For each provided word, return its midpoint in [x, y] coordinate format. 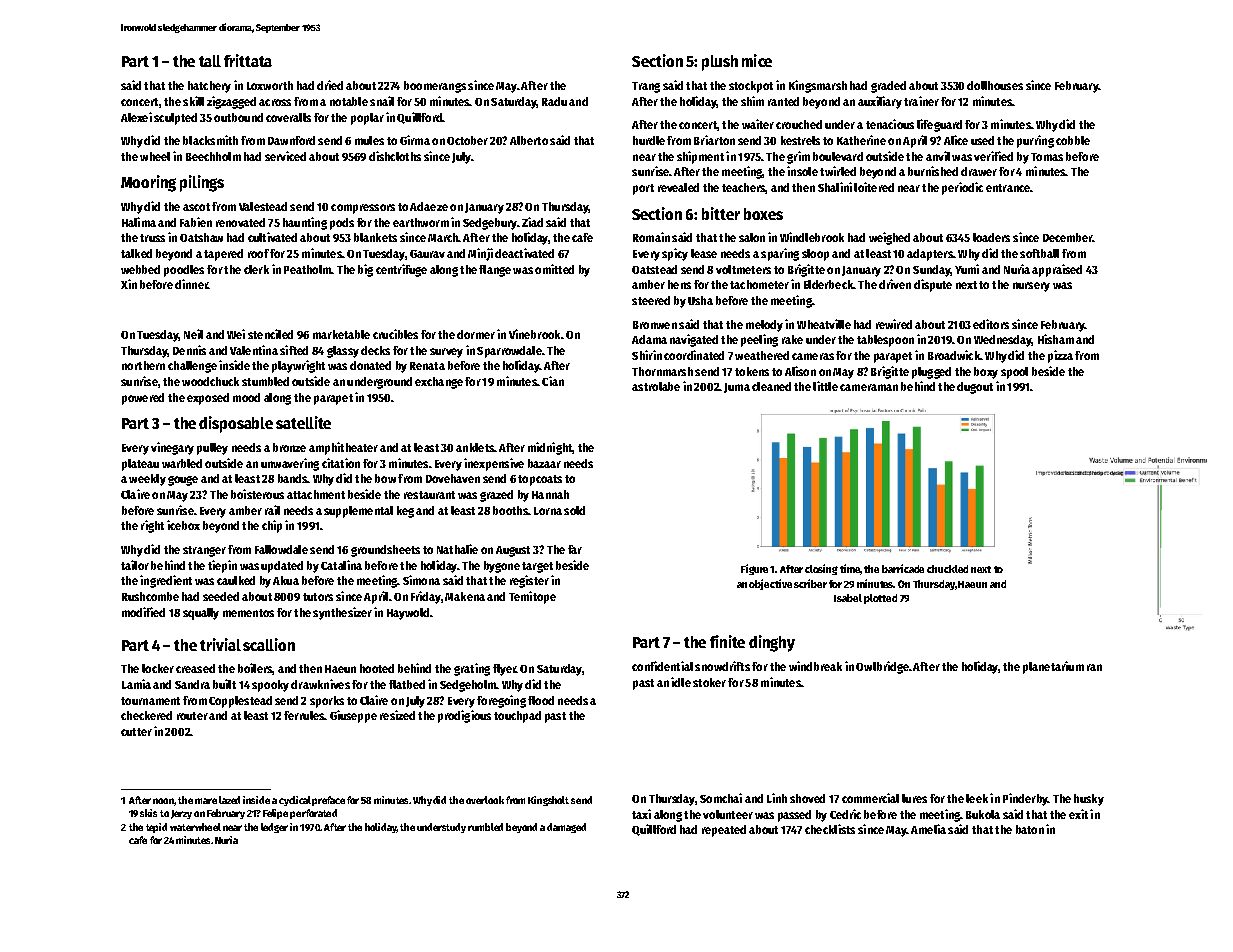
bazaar [544, 463]
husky [1089, 800]
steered [651, 300]
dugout [975, 388]
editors [991, 324]
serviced [285, 156]
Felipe [275, 814]
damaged [566, 828]
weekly [147, 480]
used [982, 140]
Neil [193, 334]
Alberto [529, 140]
